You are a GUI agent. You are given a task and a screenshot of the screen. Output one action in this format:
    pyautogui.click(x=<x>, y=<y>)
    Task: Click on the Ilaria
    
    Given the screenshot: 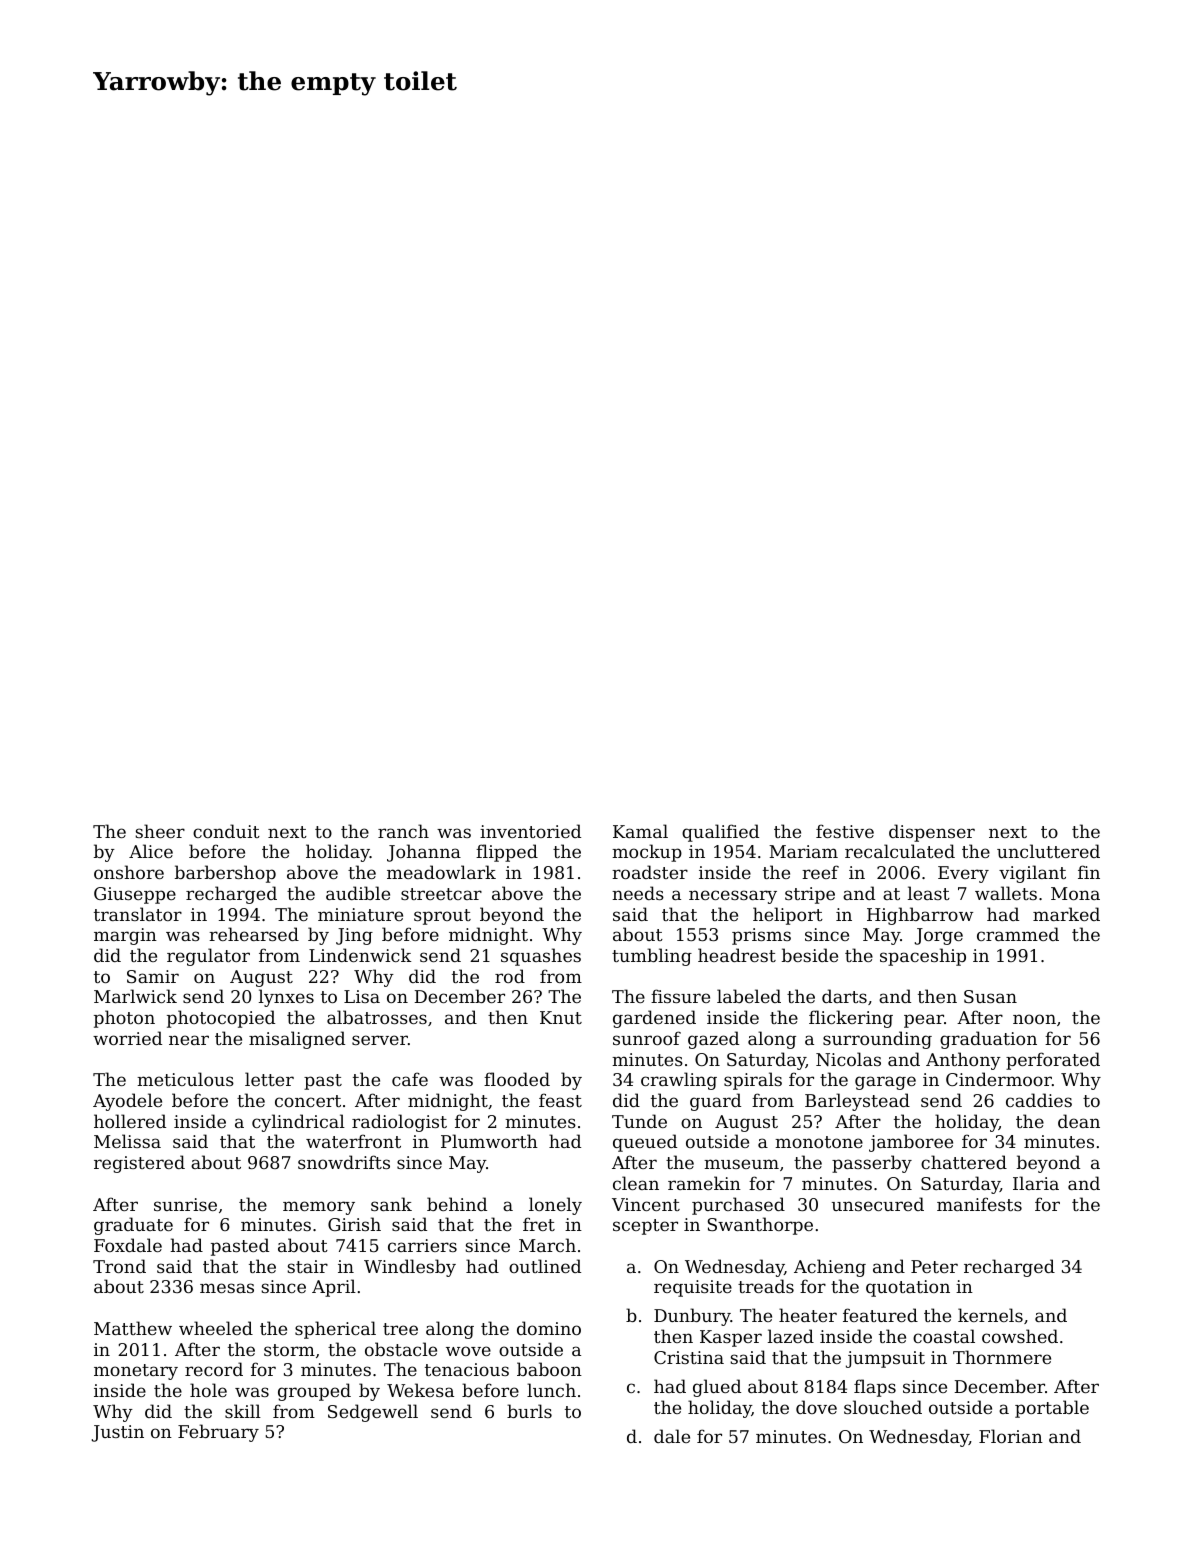 What is the action you would take?
    pyautogui.click(x=1036, y=1183)
